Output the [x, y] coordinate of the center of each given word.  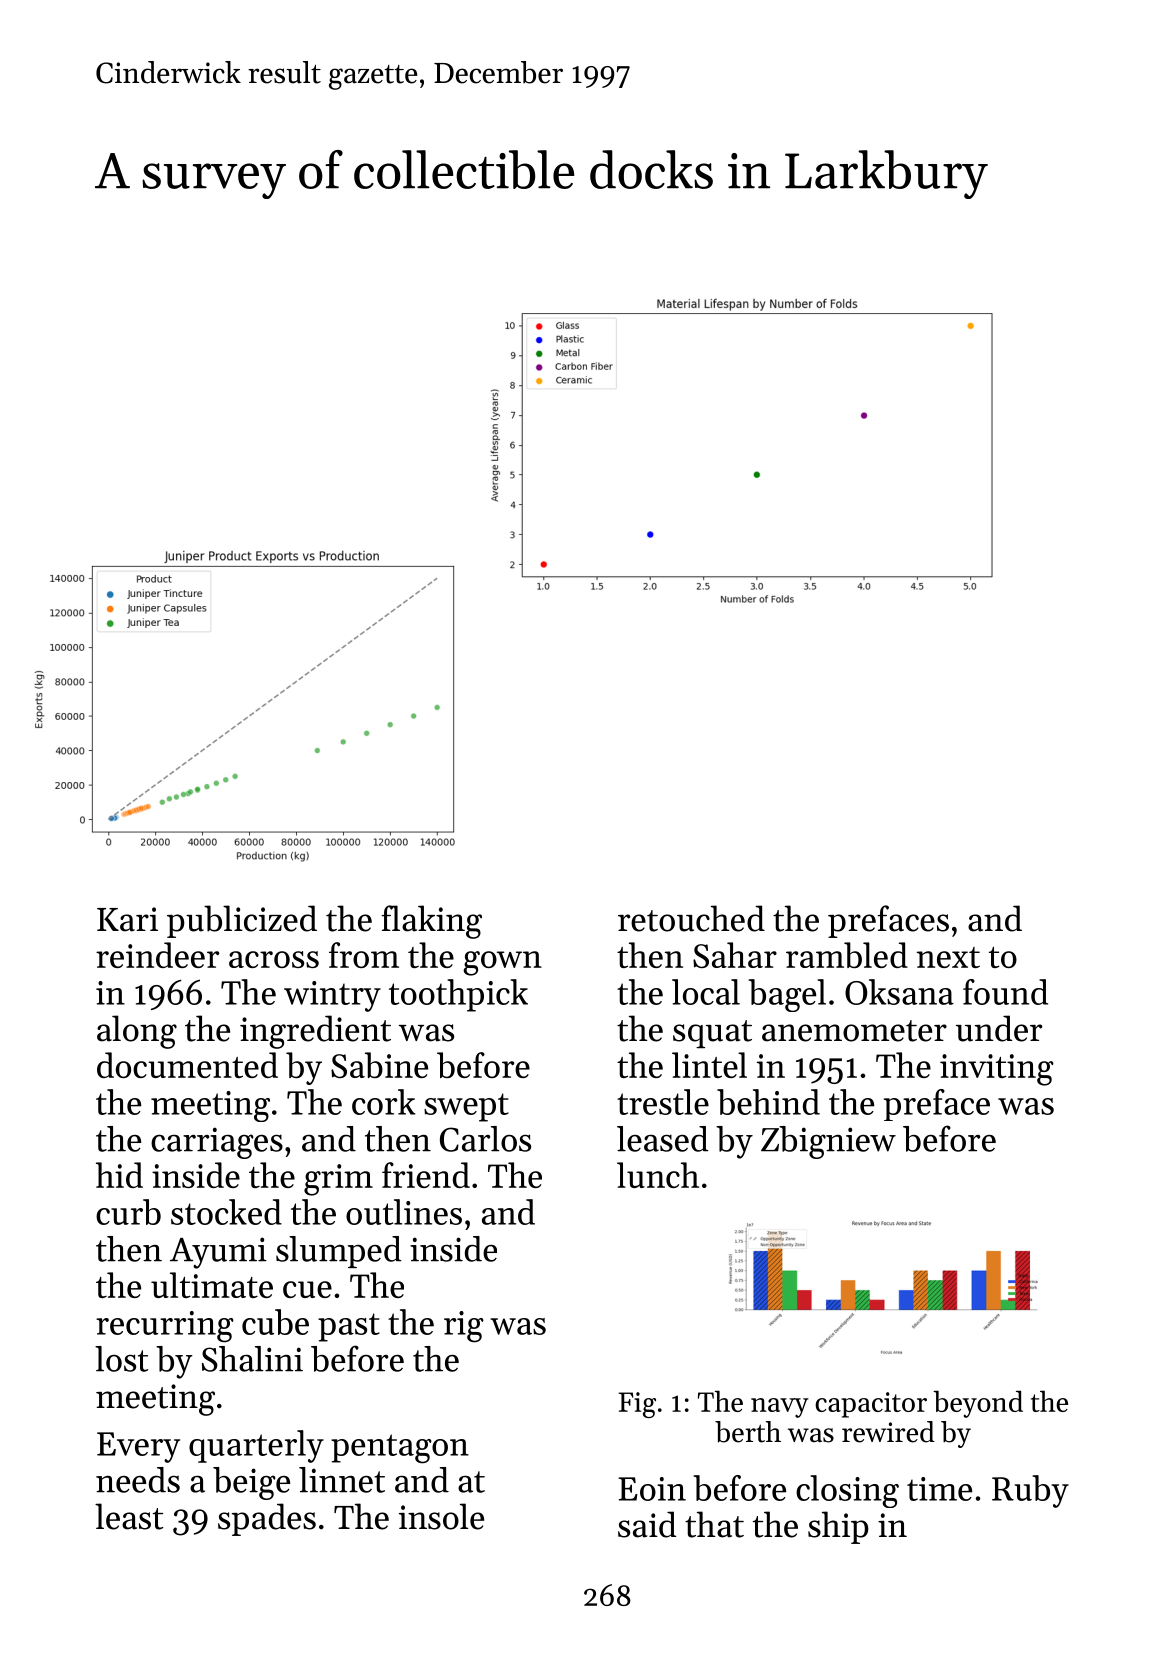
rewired [888, 1432]
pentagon [400, 1449]
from [364, 955]
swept [466, 1107]
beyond [978, 1404]
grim [338, 1180]
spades [267, 1519]
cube [275, 1322]
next [948, 957]
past [349, 1327]
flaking [431, 922]
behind [768, 1102]
